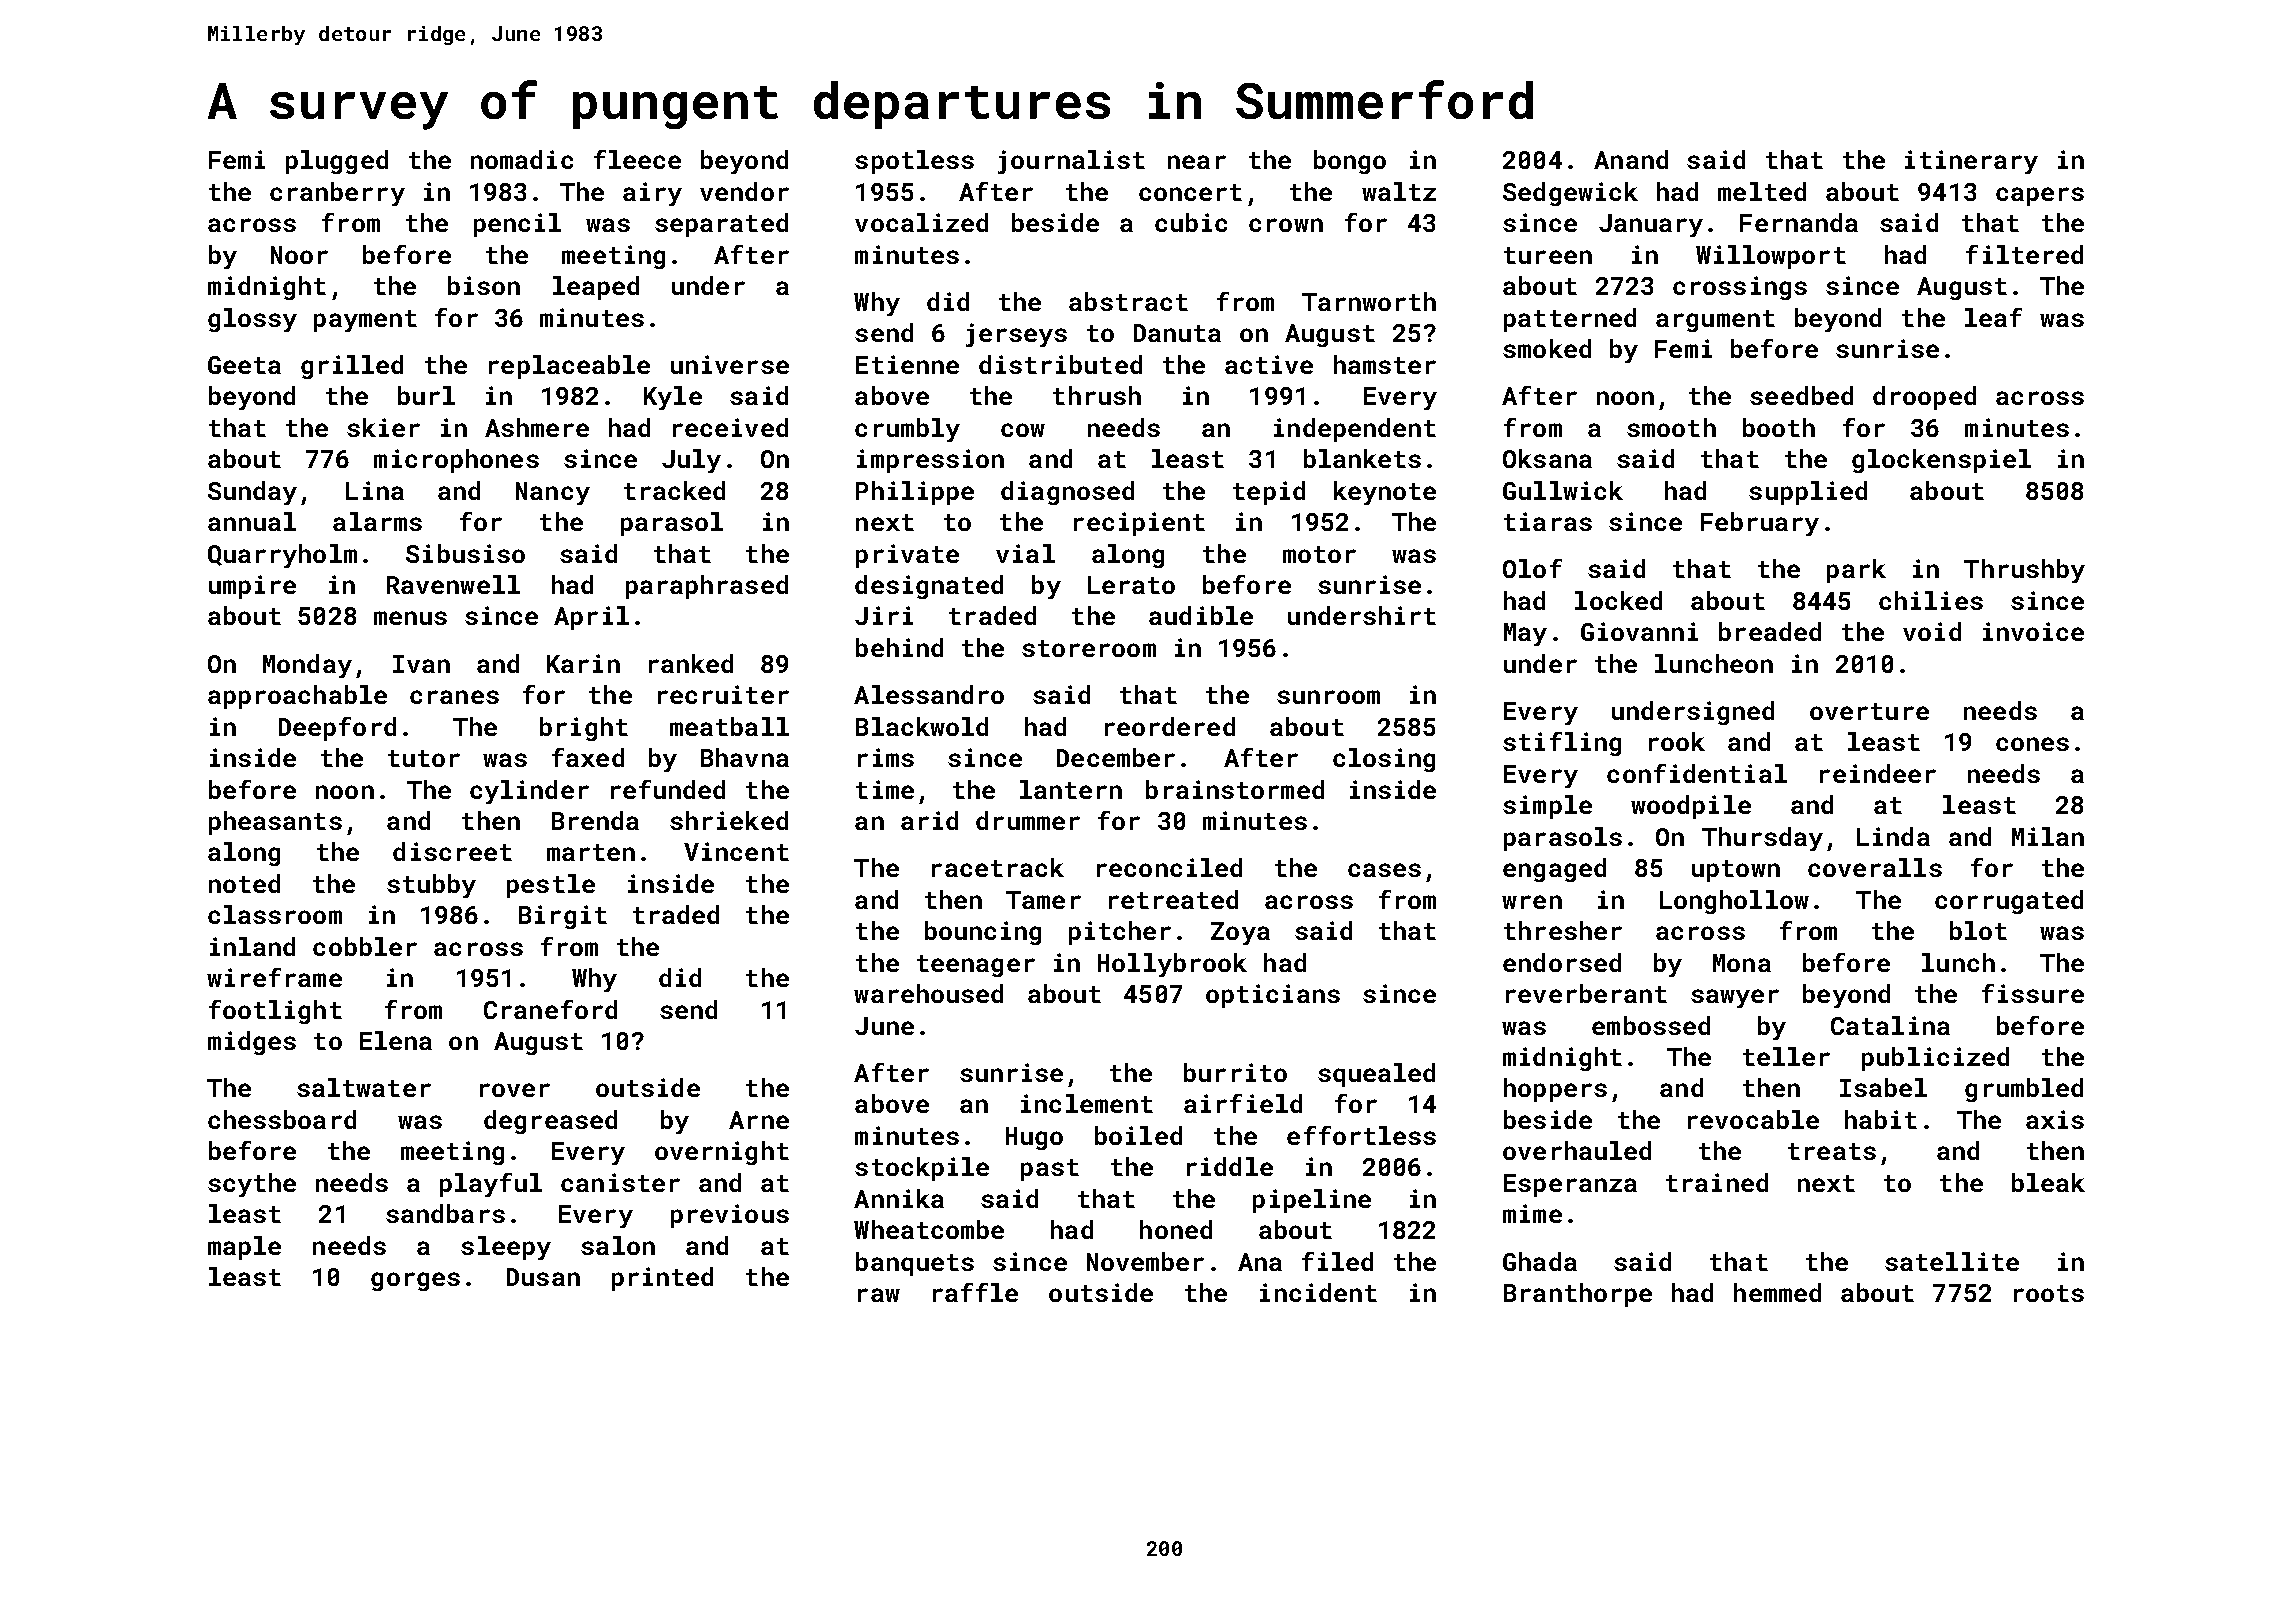  What do you see at coordinates (1328, 697) in the image?
I see `sunroom` at bounding box center [1328, 697].
